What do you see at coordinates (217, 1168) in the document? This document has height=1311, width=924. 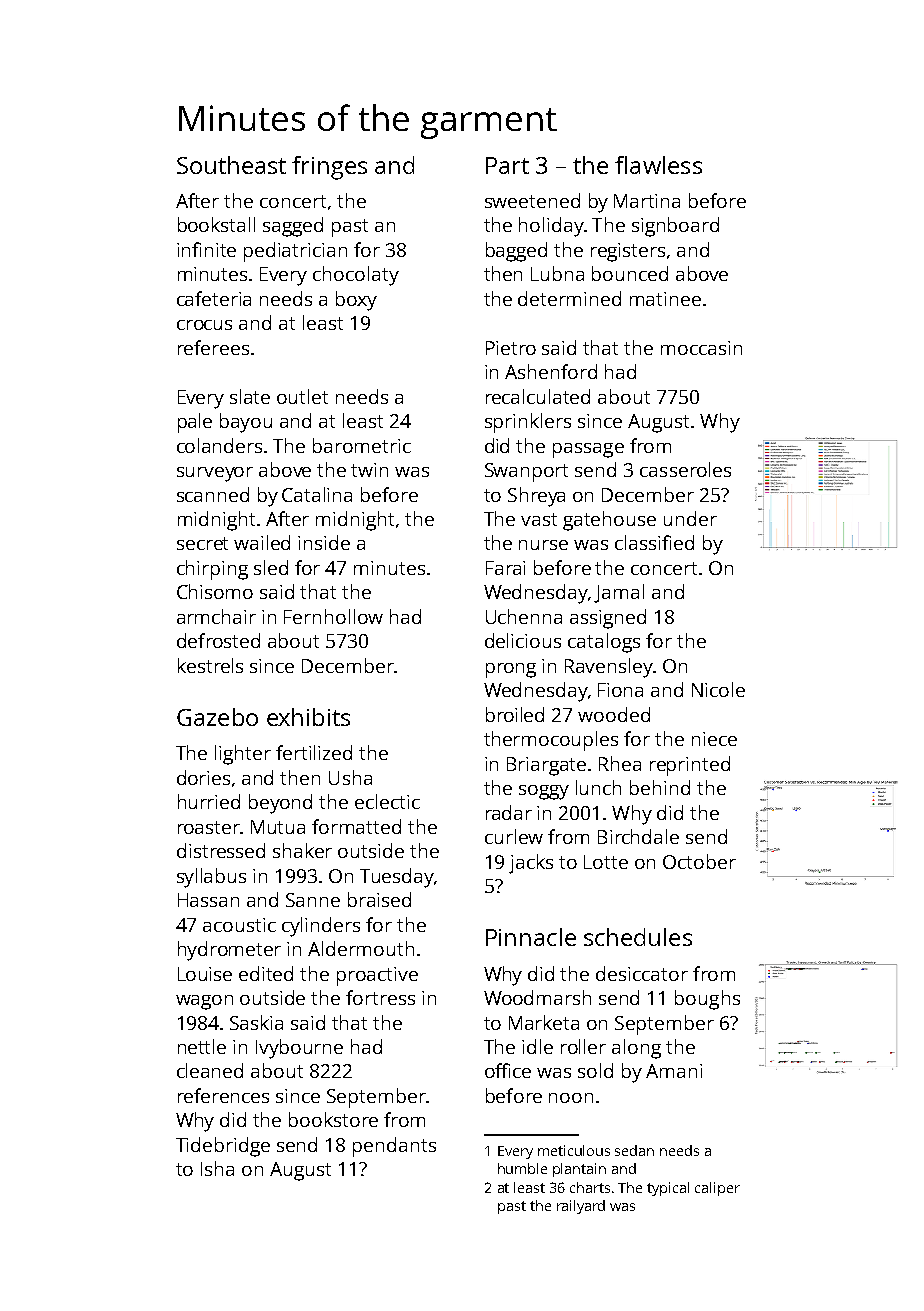 I see `Isha` at bounding box center [217, 1168].
